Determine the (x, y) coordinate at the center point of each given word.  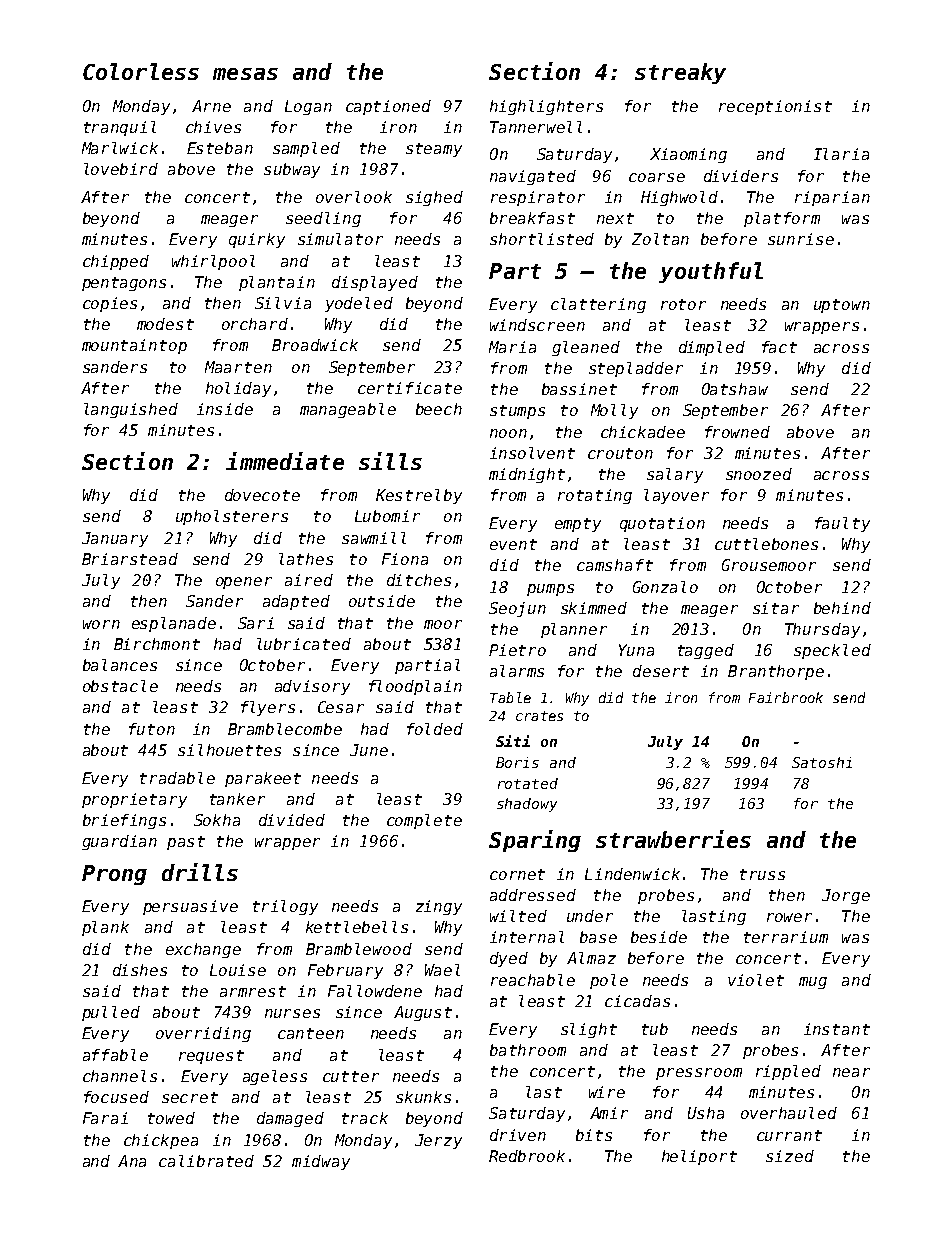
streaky (680, 73)
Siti (513, 741)
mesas (245, 74)
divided (292, 820)
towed (171, 1118)
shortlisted (542, 239)
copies (110, 304)
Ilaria (841, 154)
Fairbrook (786, 697)
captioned (388, 107)
